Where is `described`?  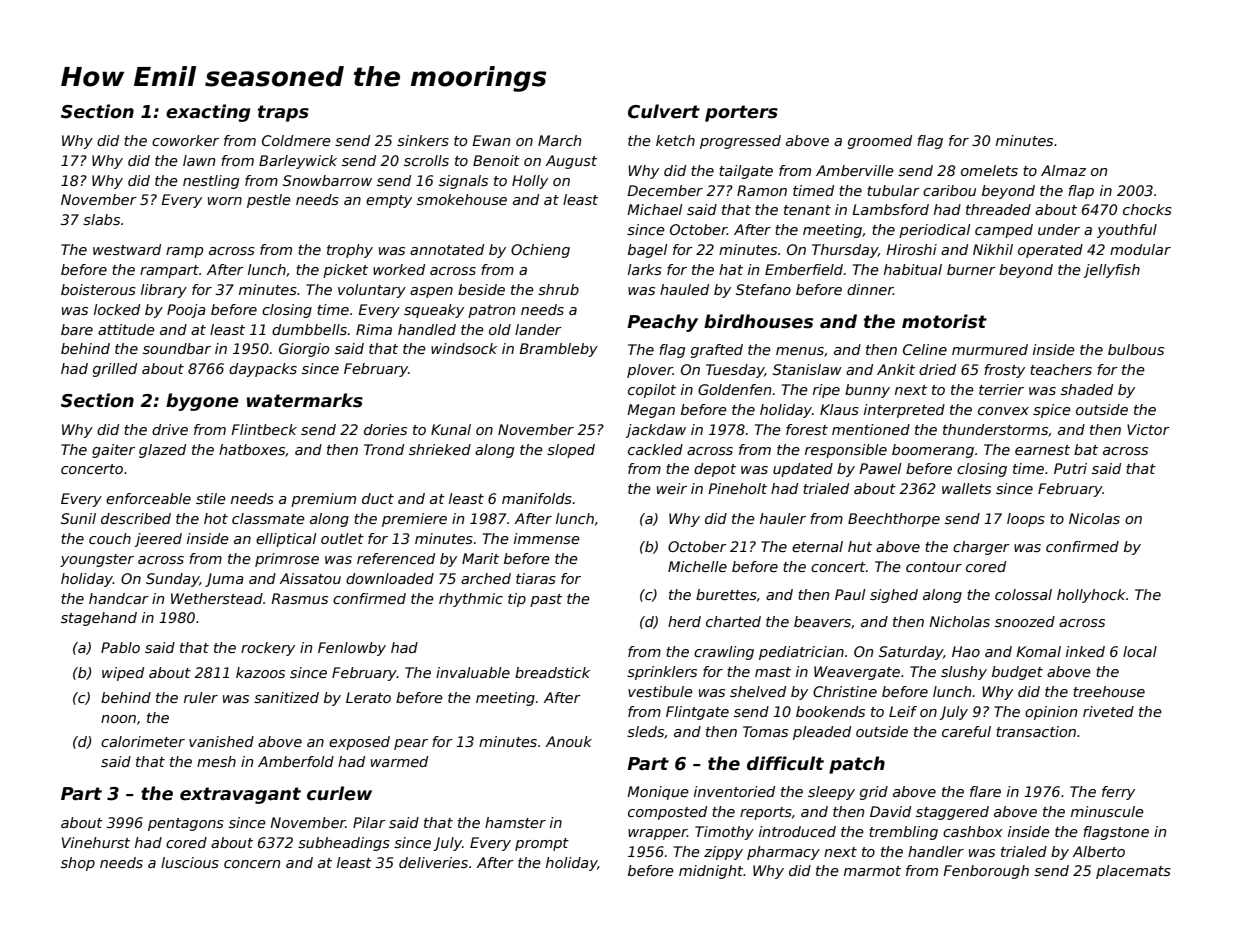 described is located at coordinates (136, 518).
